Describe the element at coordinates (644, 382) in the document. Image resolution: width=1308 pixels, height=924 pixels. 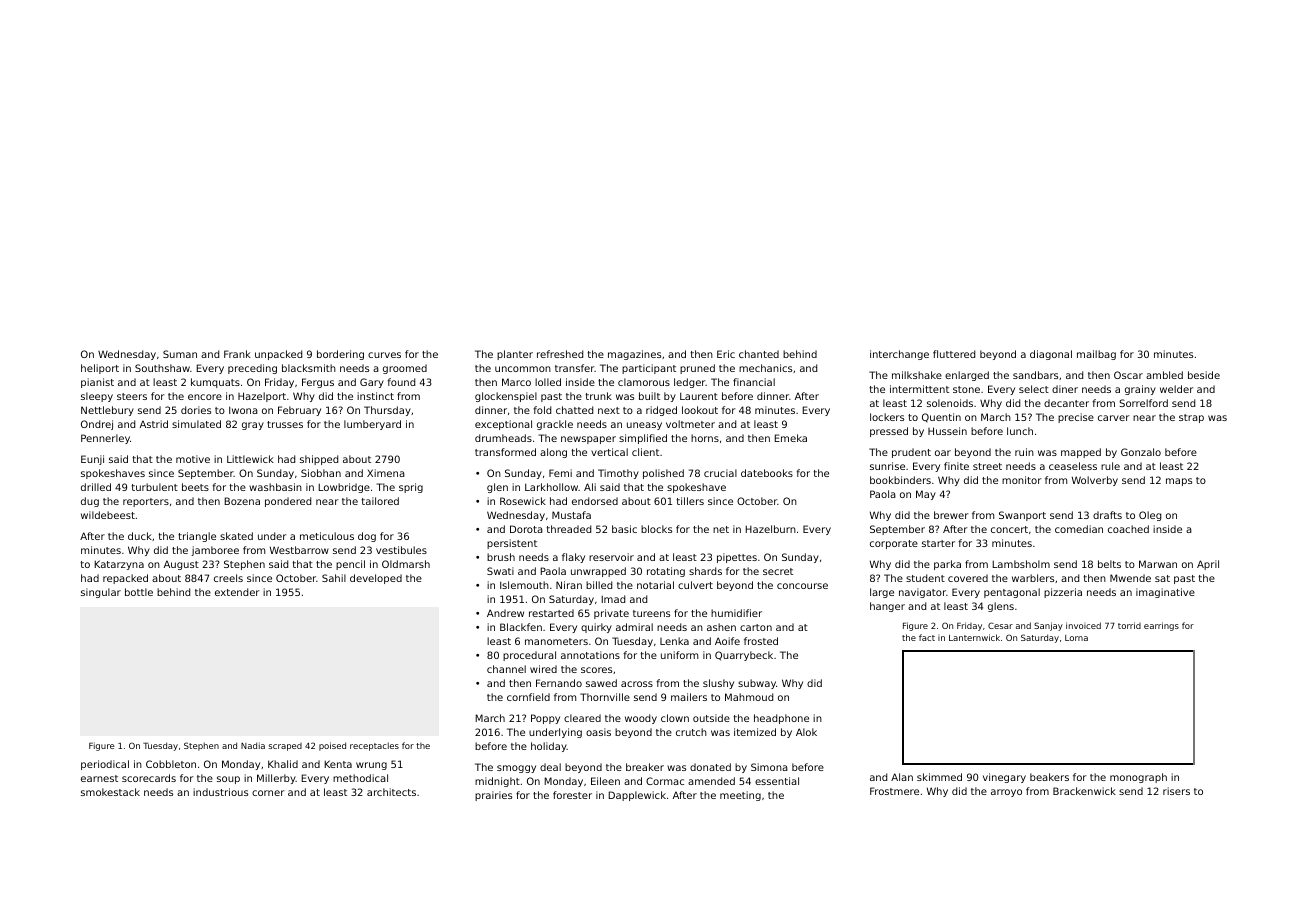
I see `clamorous` at that location.
